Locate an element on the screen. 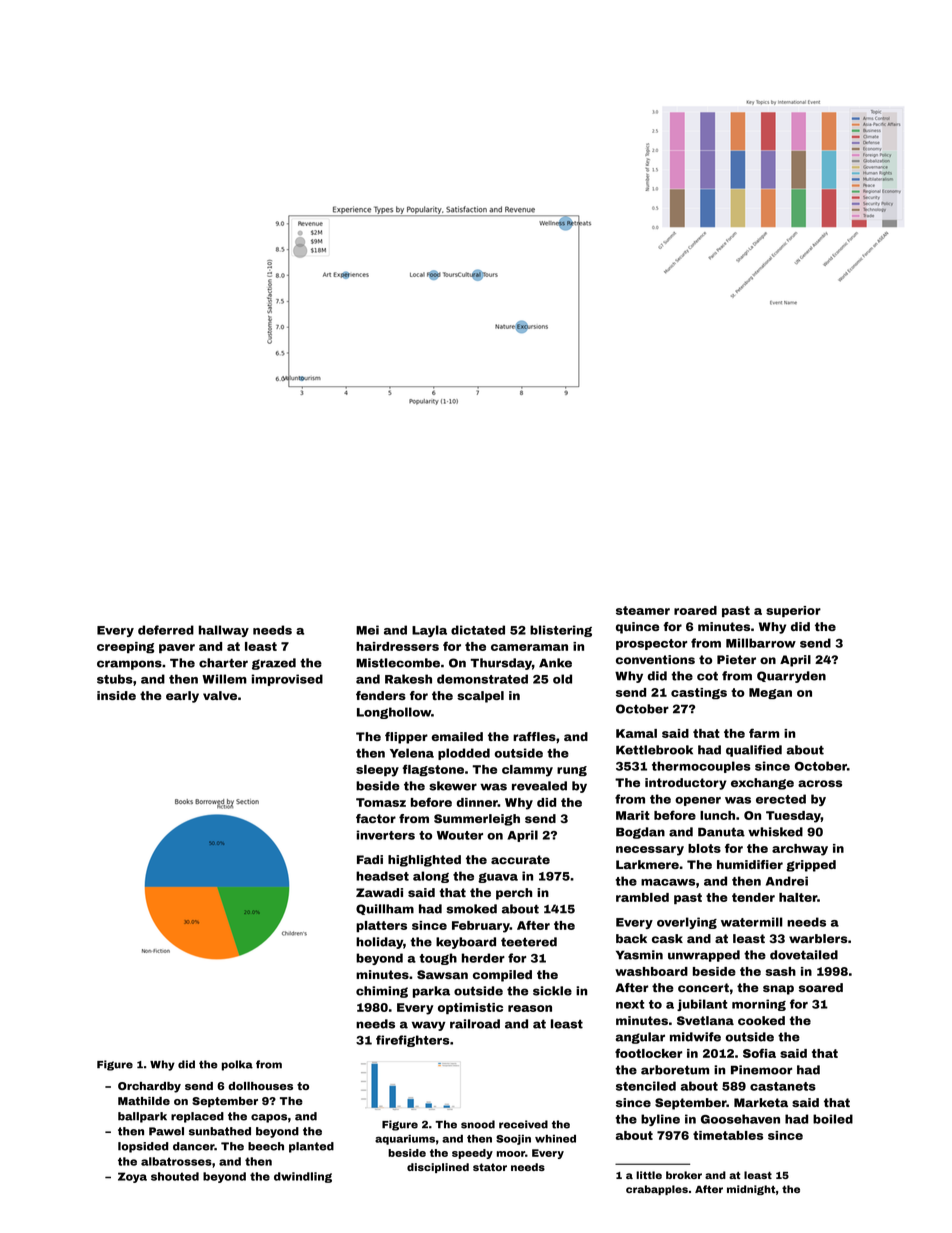 The image size is (952, 1233). disciplined is located at coordinates (438, 1168).
